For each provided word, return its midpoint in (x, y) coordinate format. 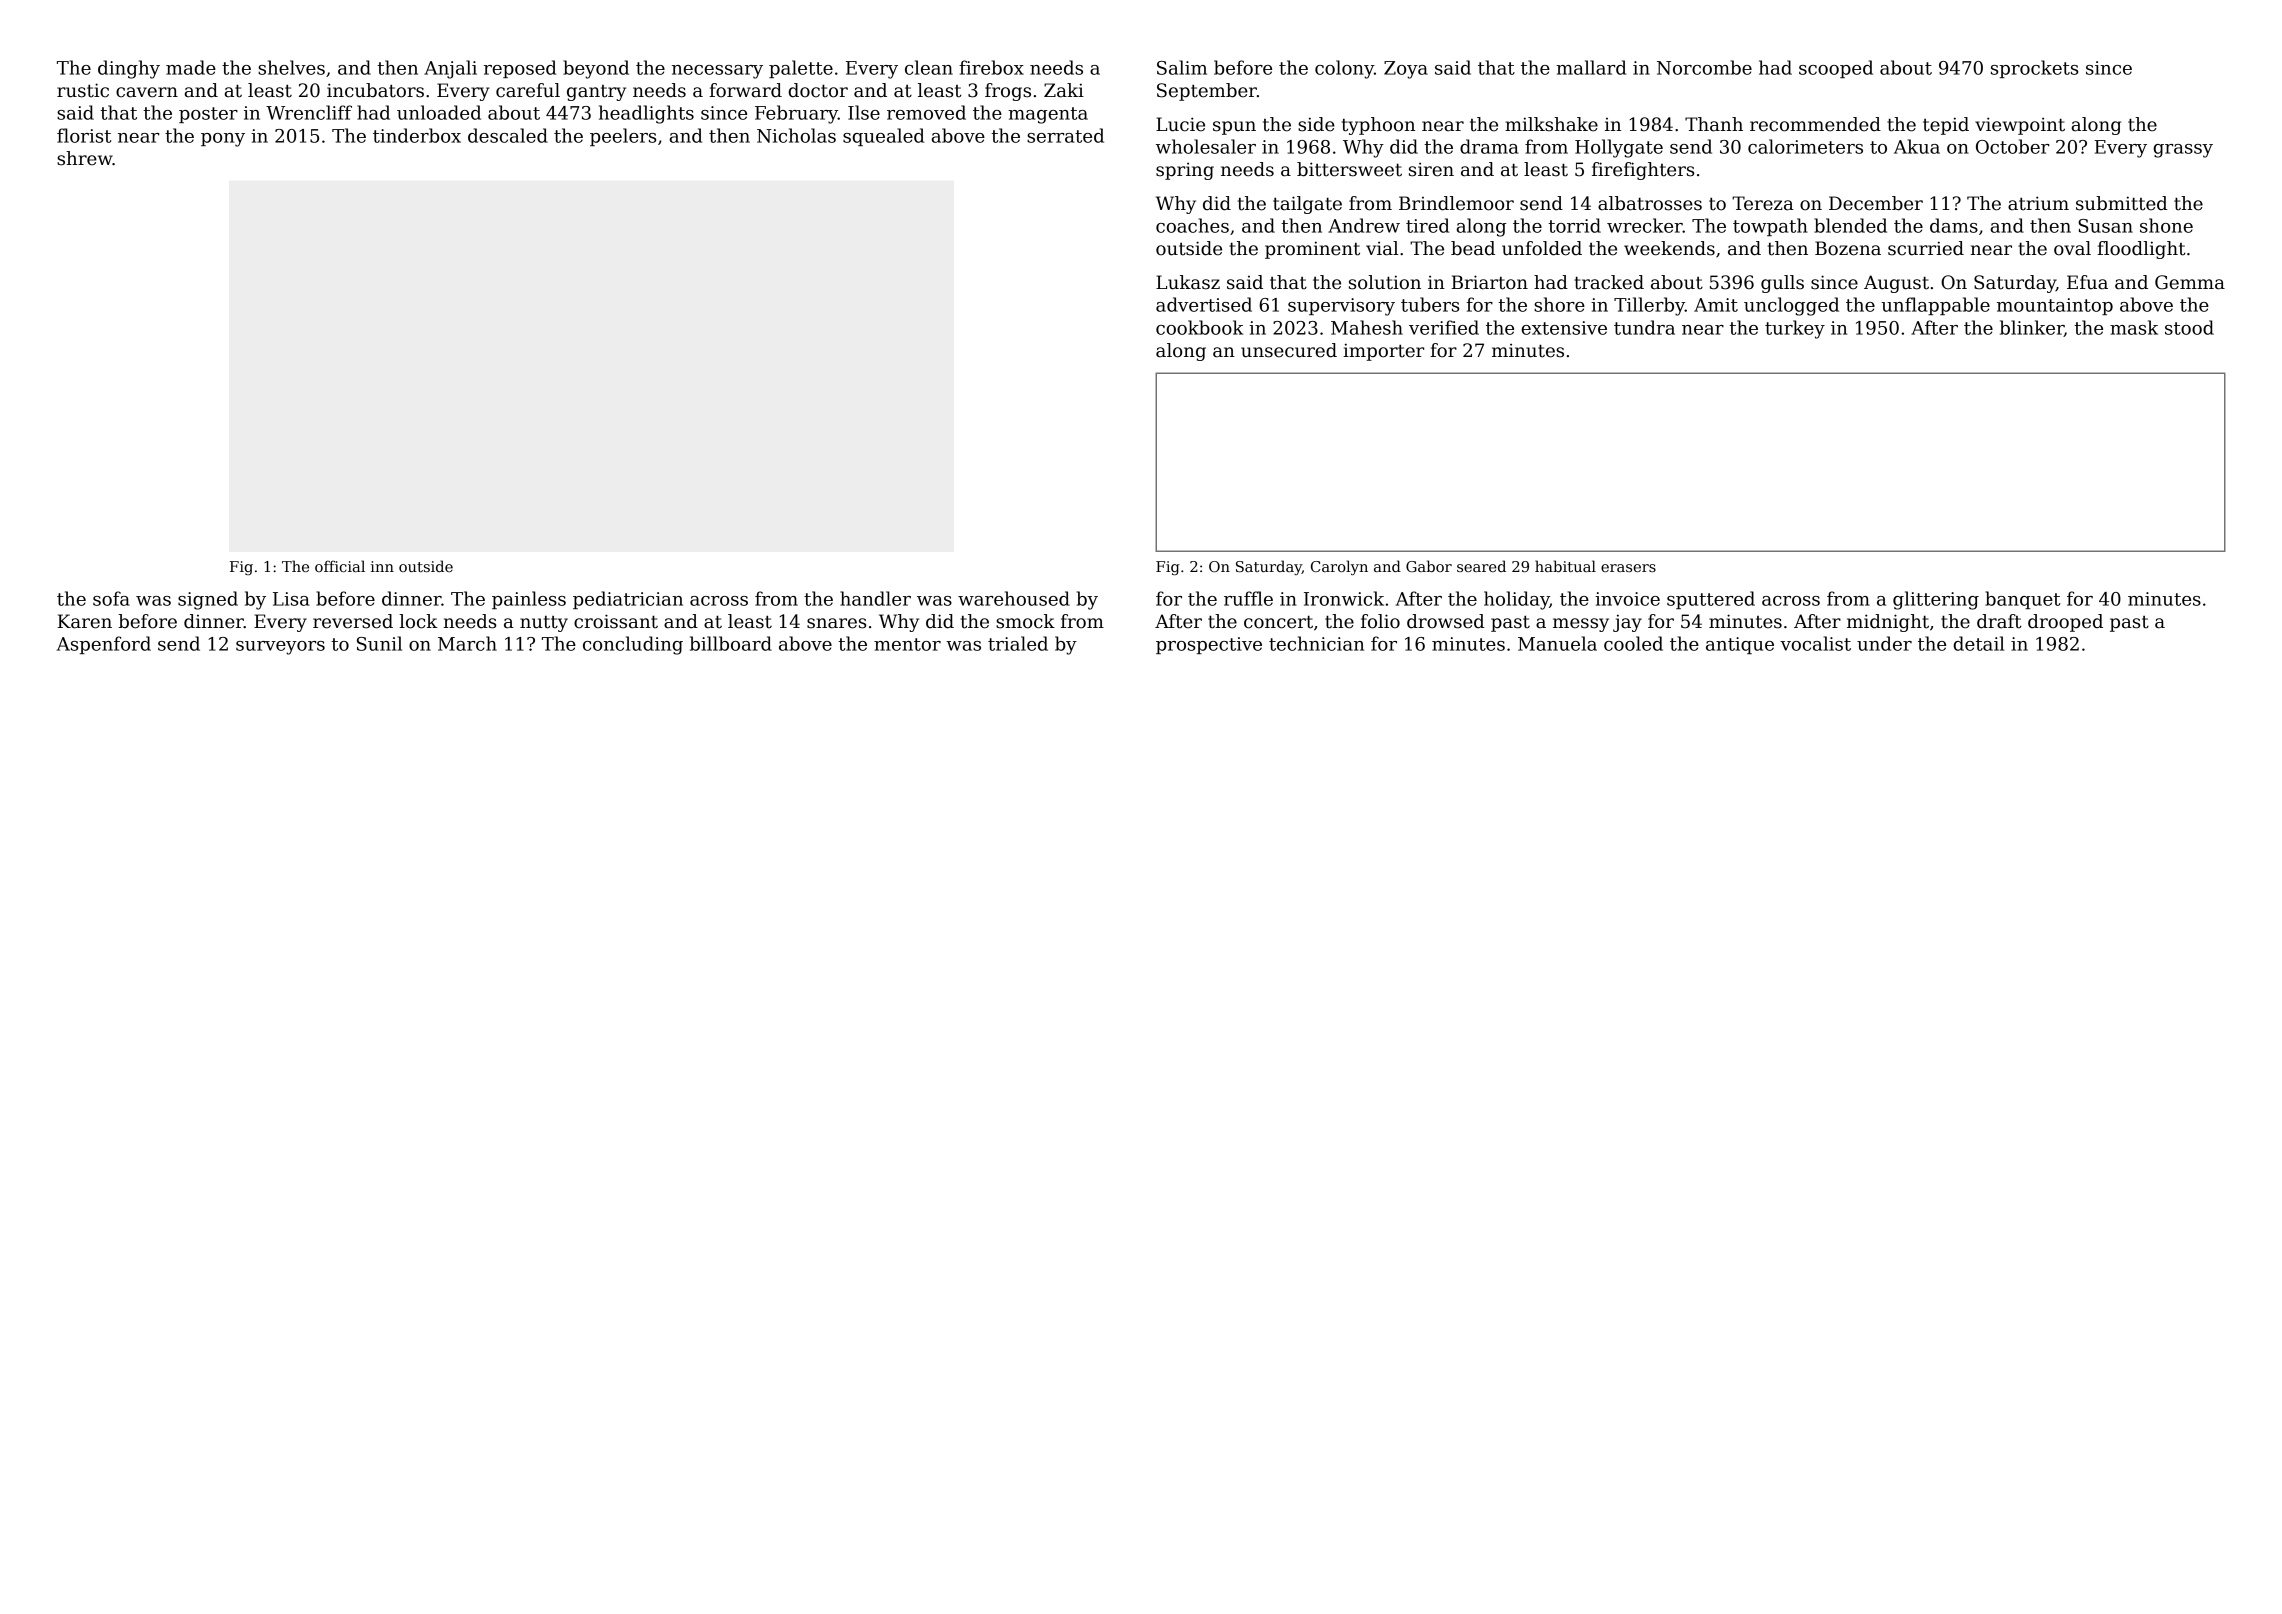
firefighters (1643, 171)
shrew (85, 158)
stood (2189, 327)
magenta (1048, 115)
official (340, 566)
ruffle (1248, 598)
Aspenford (104, 645)
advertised (1204, 304)
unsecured (1289, 350)
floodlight (2141, 250)
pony (223, 140)
